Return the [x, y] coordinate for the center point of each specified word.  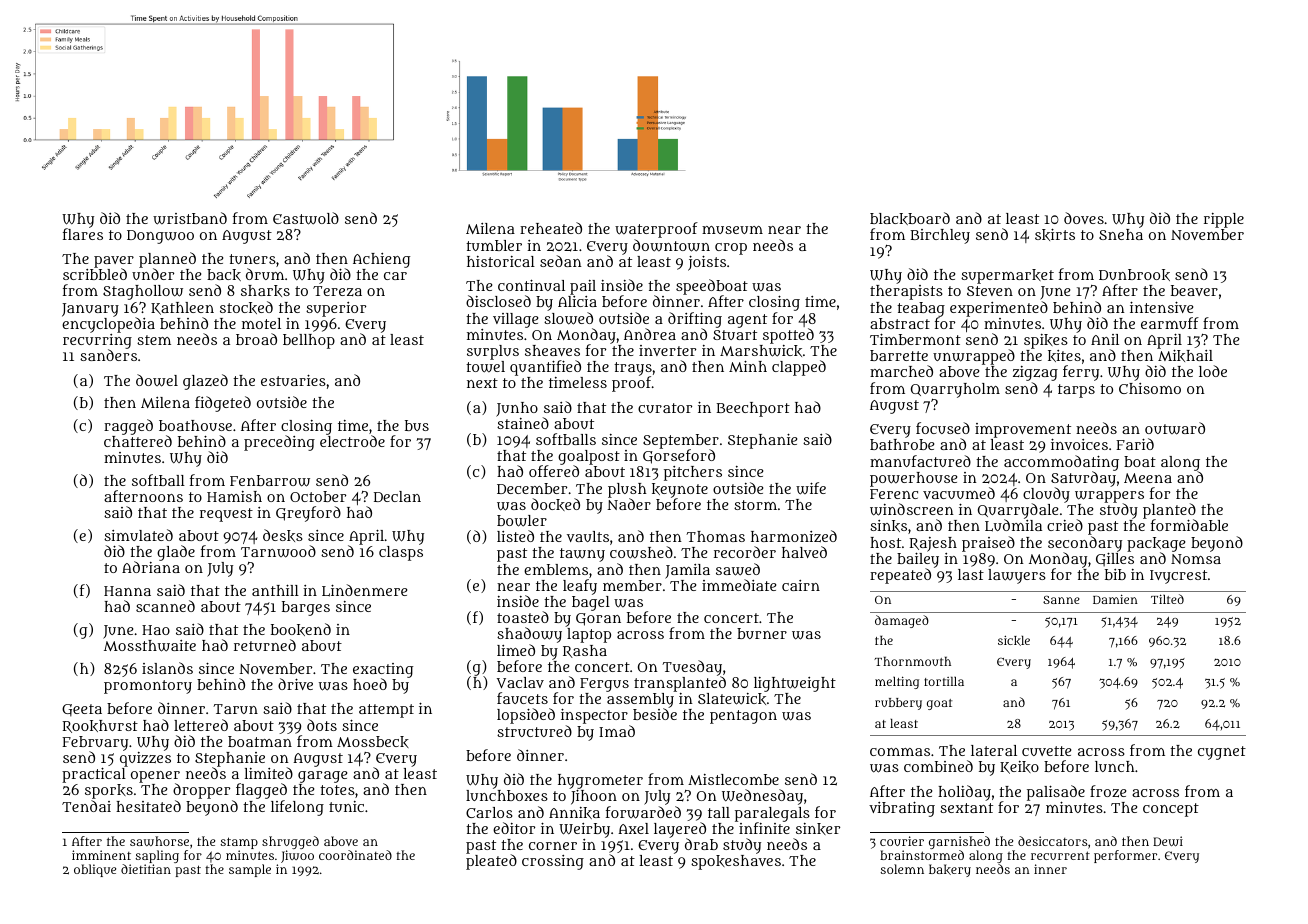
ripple [1224, 220]
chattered [138, 441]
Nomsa [1196, 559]
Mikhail [1185, 356]
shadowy [529, 635]
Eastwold [306, 218]
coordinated [355, 855]
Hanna [127, 591]
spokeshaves [736, 862]
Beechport [753, 409]
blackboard [910, 218]
